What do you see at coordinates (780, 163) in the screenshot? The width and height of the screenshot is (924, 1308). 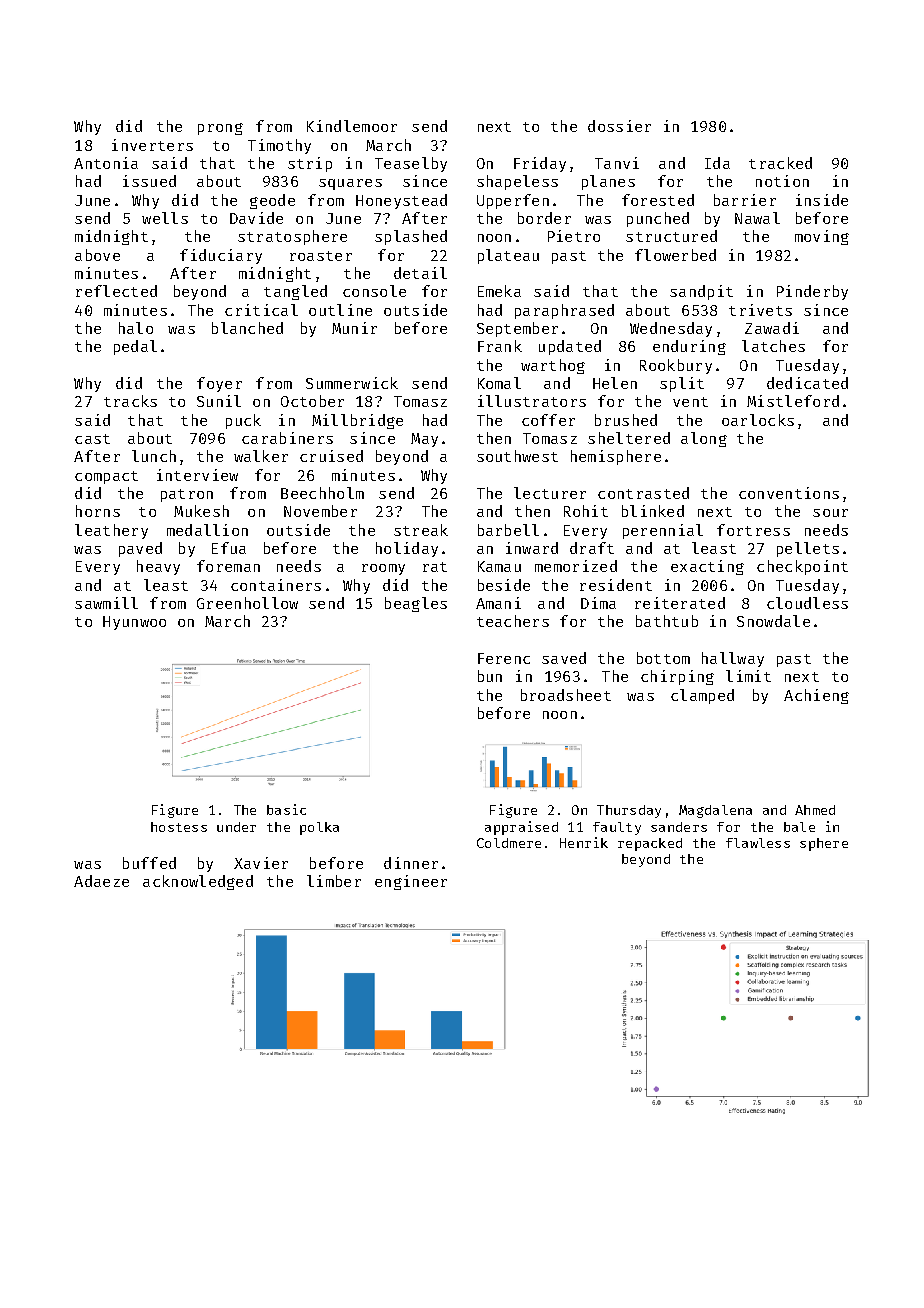 I see `tracked` at bounding box center [780, 163].
